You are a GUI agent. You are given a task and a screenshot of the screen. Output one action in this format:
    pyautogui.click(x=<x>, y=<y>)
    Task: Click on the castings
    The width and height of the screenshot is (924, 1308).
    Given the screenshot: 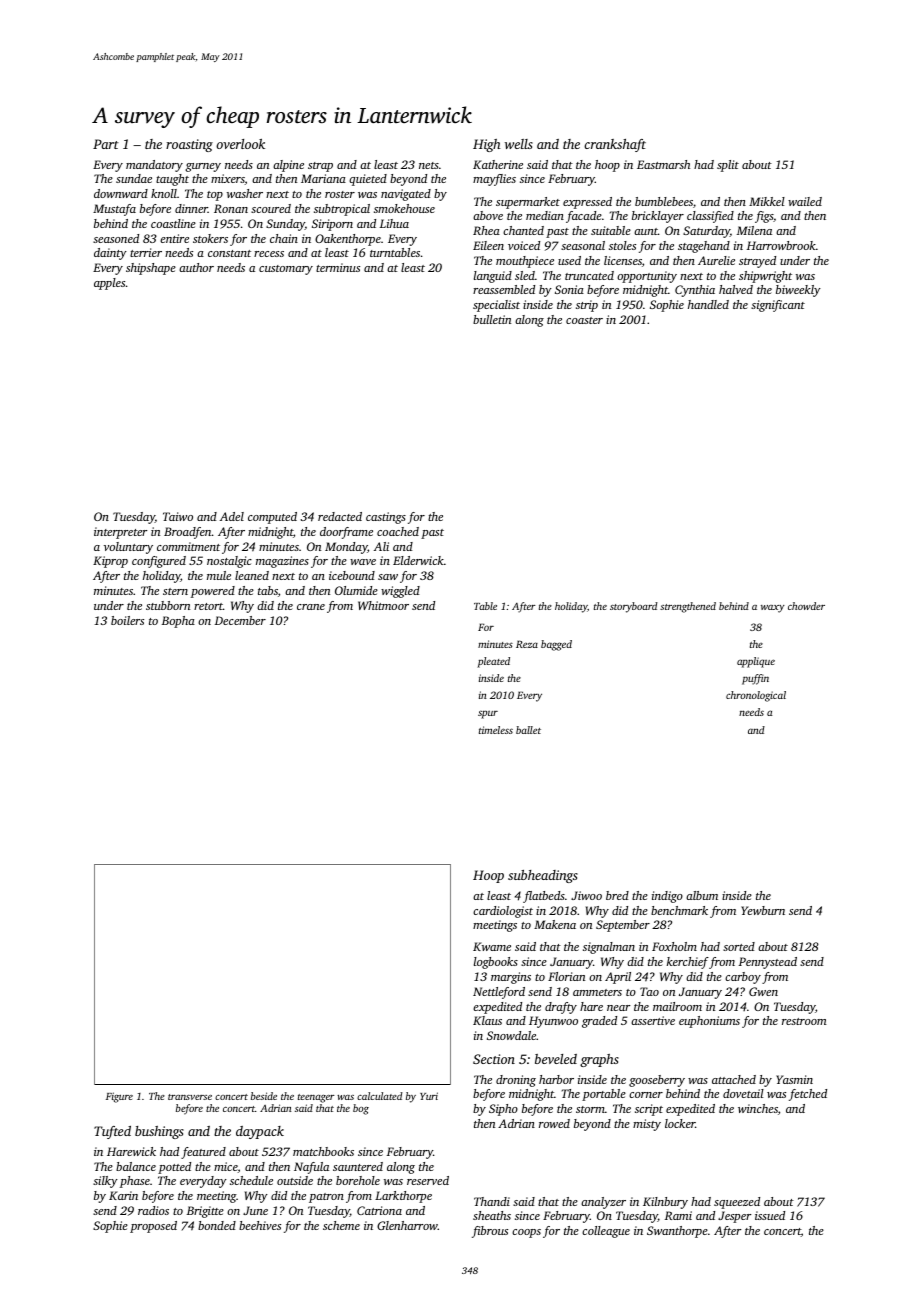 What is the action you would take?
    pyautogui.click(x=386, y=518)
